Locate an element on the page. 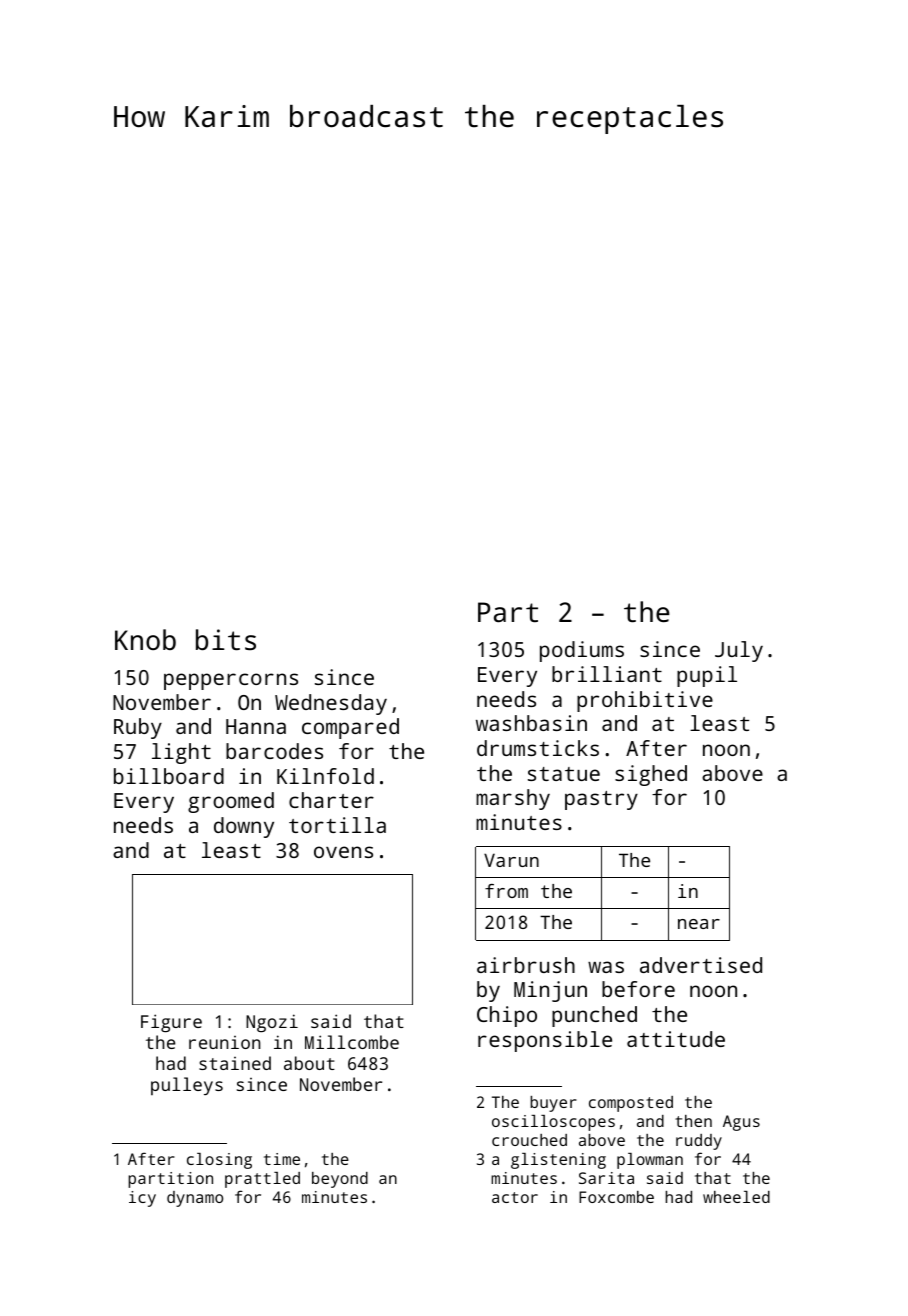 The image size is (908, 1316). crouched is located at coordinates (529, 1140).
